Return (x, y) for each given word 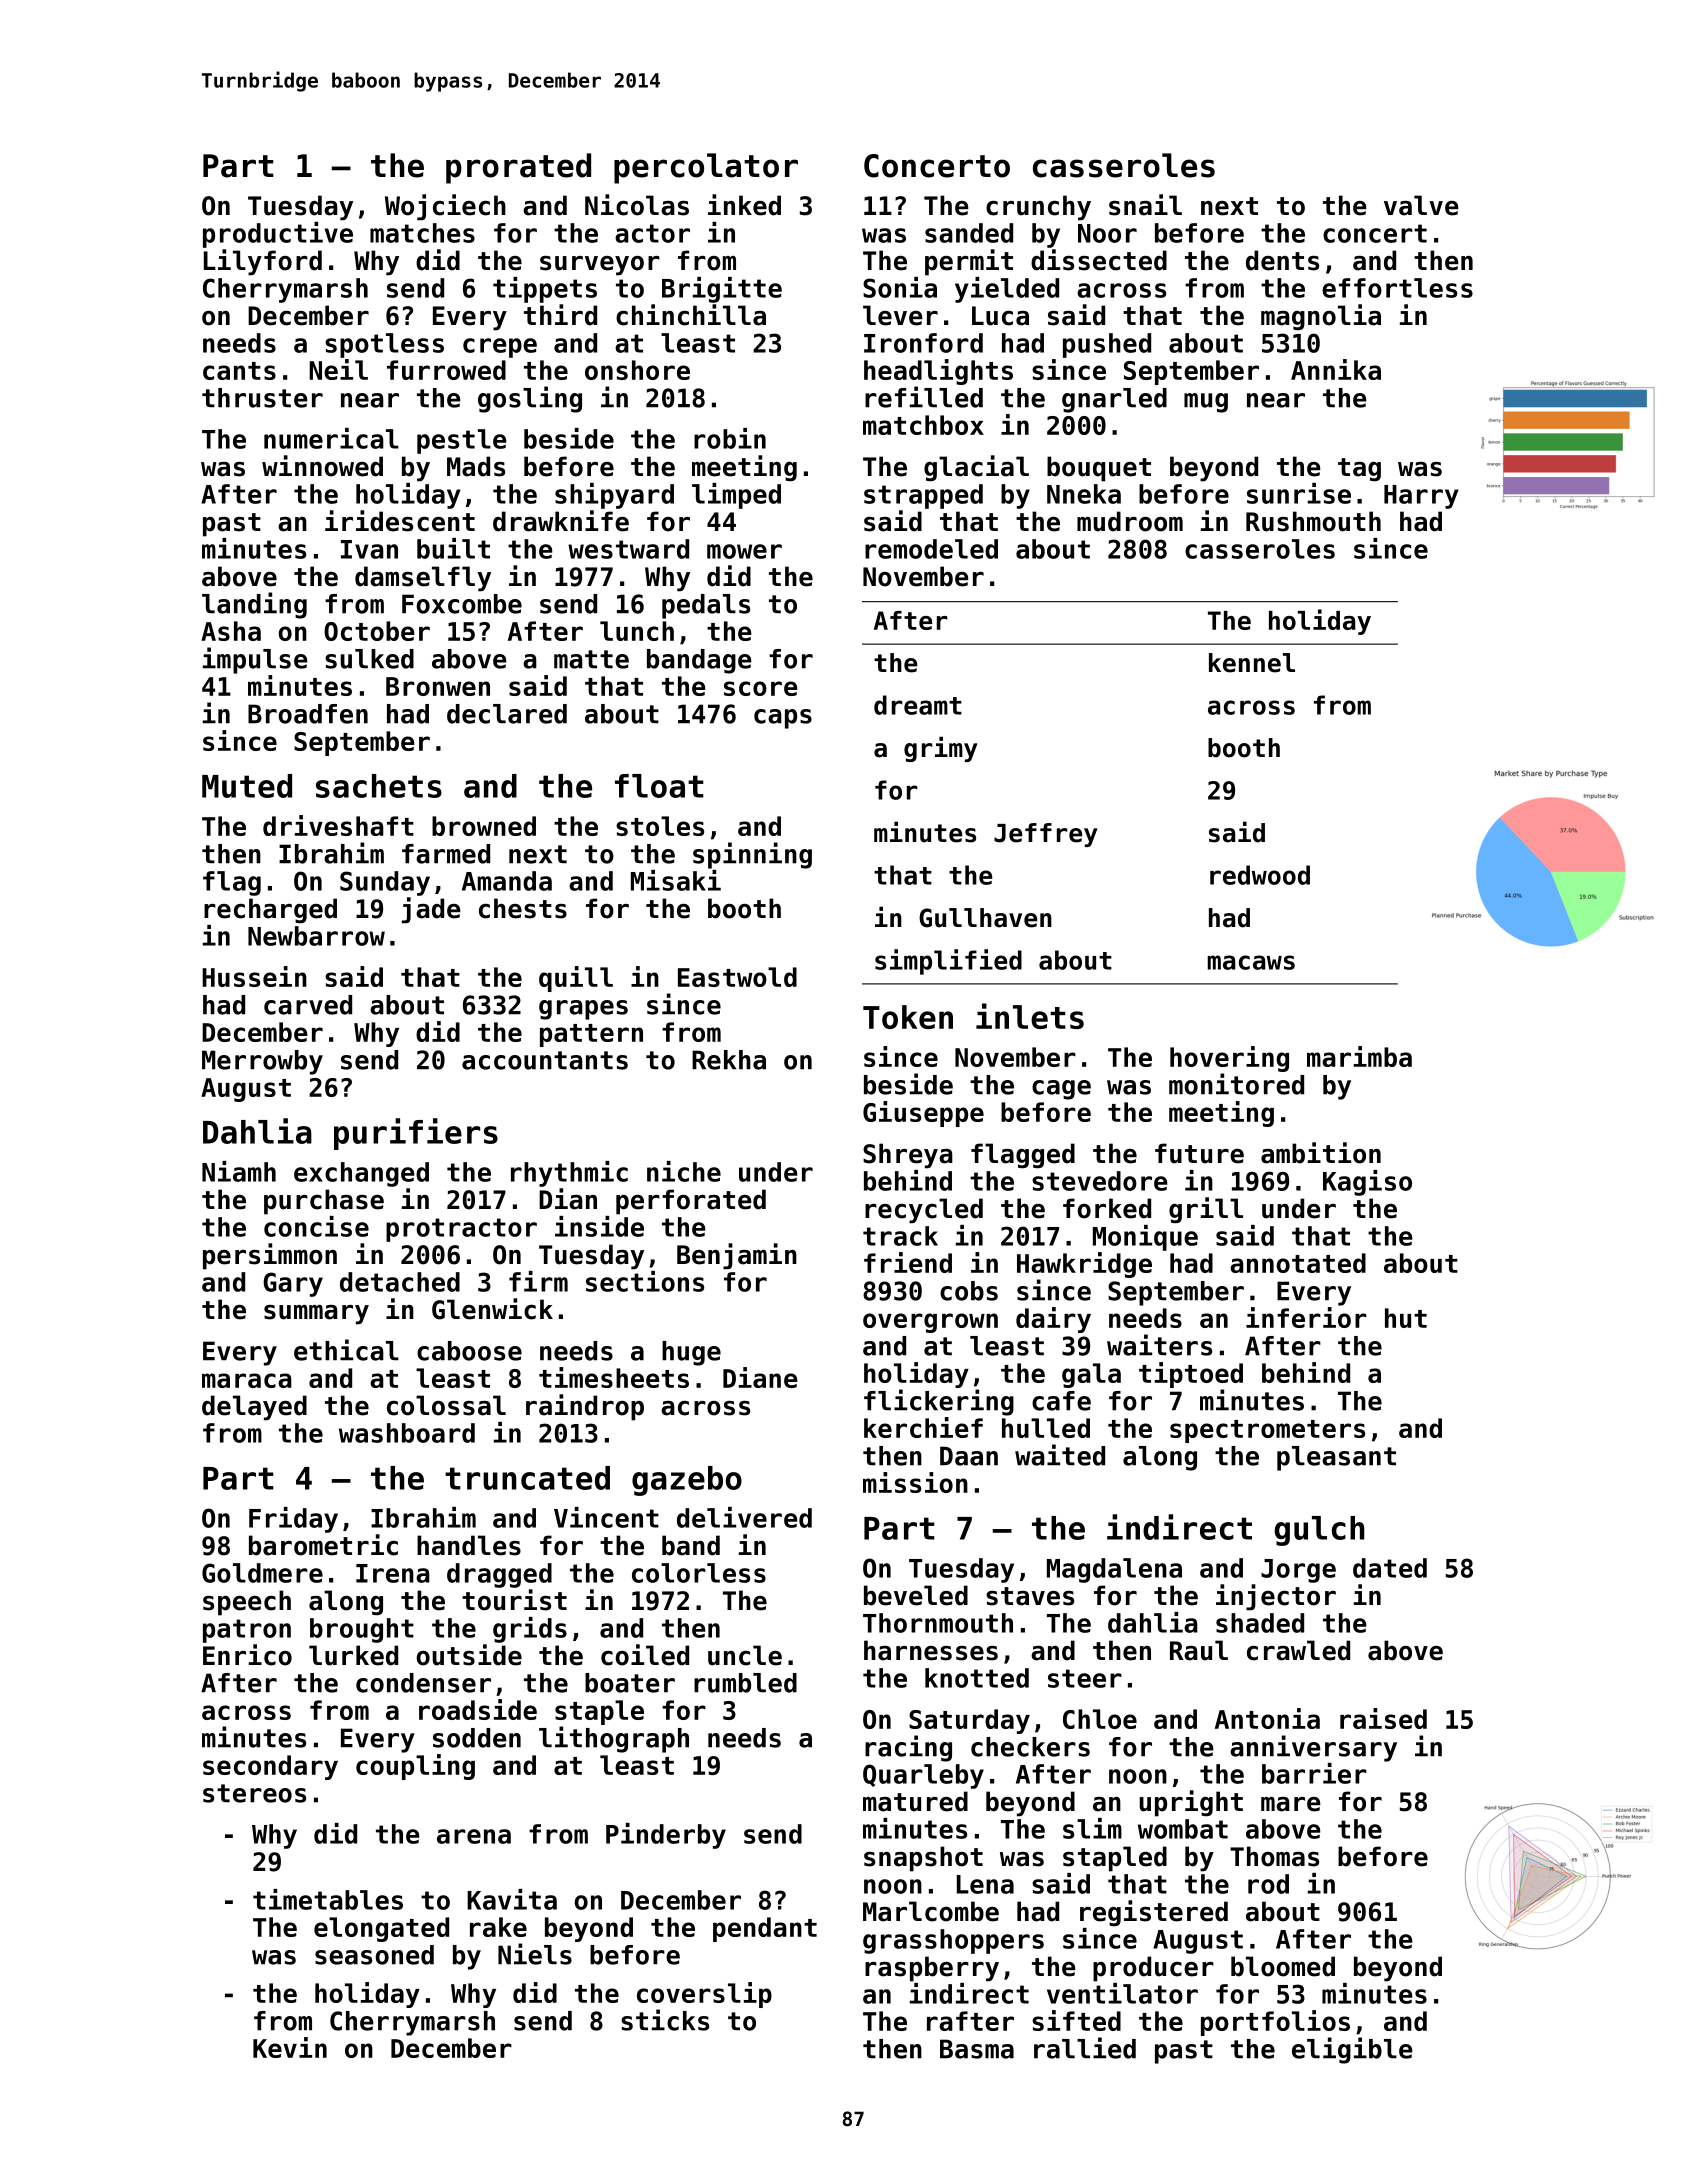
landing (254, 605)
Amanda (507, 881)
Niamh (239, 1171)
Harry (1421, 497)
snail (1145, 205)
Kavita (512, 1899)
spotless (384, 345)
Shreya (908, 1156)
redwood (1260, 875)
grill (1206, 1210)
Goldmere (262, 1573)
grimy (941, 749)
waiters (1159, 1345)
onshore (637, 370)
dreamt (918, 705)
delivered (744, 1517)
